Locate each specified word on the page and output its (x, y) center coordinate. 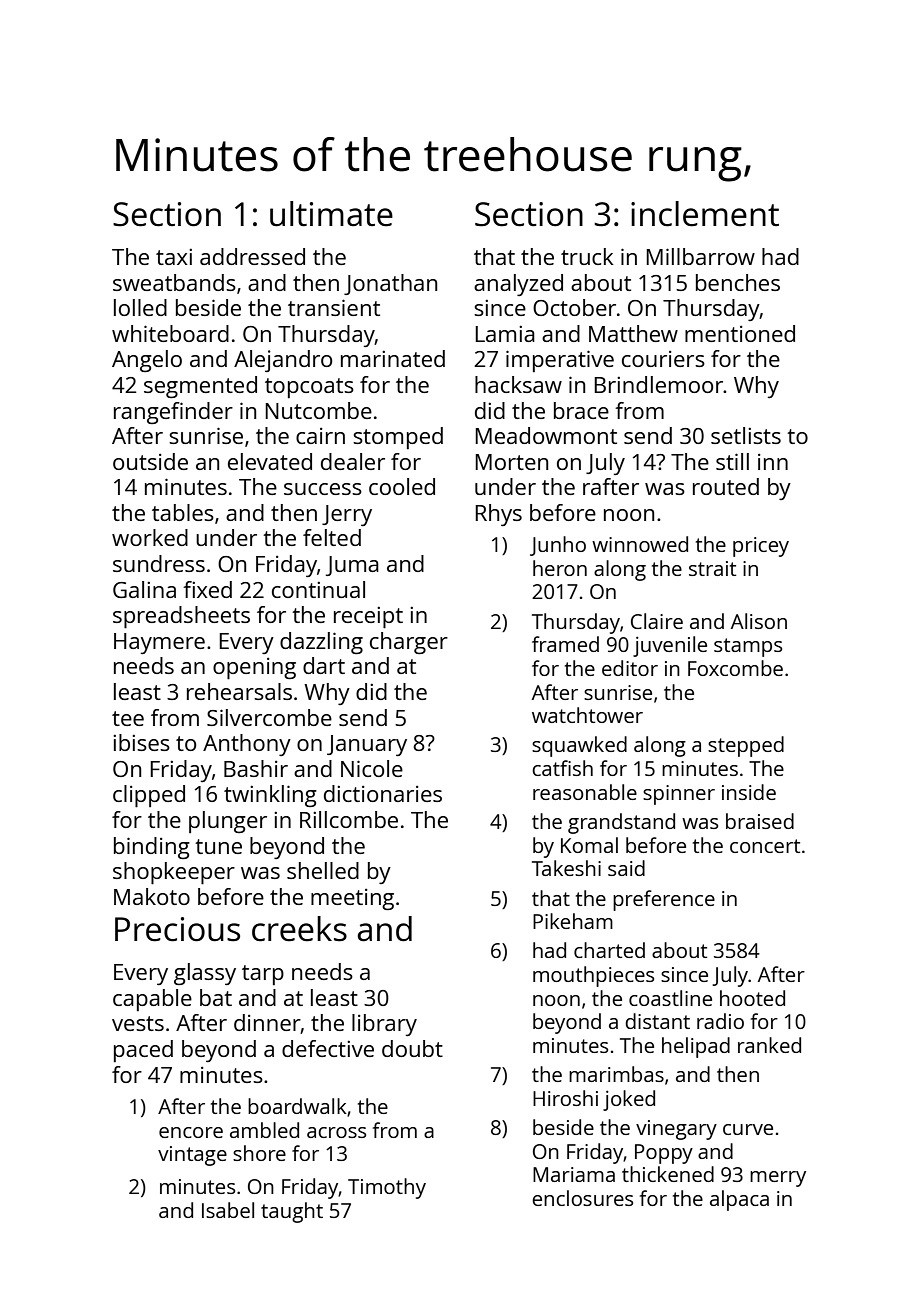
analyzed (518, 285)
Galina (144, 589)
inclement (705, 214)
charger (409, 643)
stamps (748, 647)
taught (292, 1212)
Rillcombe (349, 819)
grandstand (621, 823)
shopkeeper (174, 873)
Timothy (387, 1188)
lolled (140, 307)
